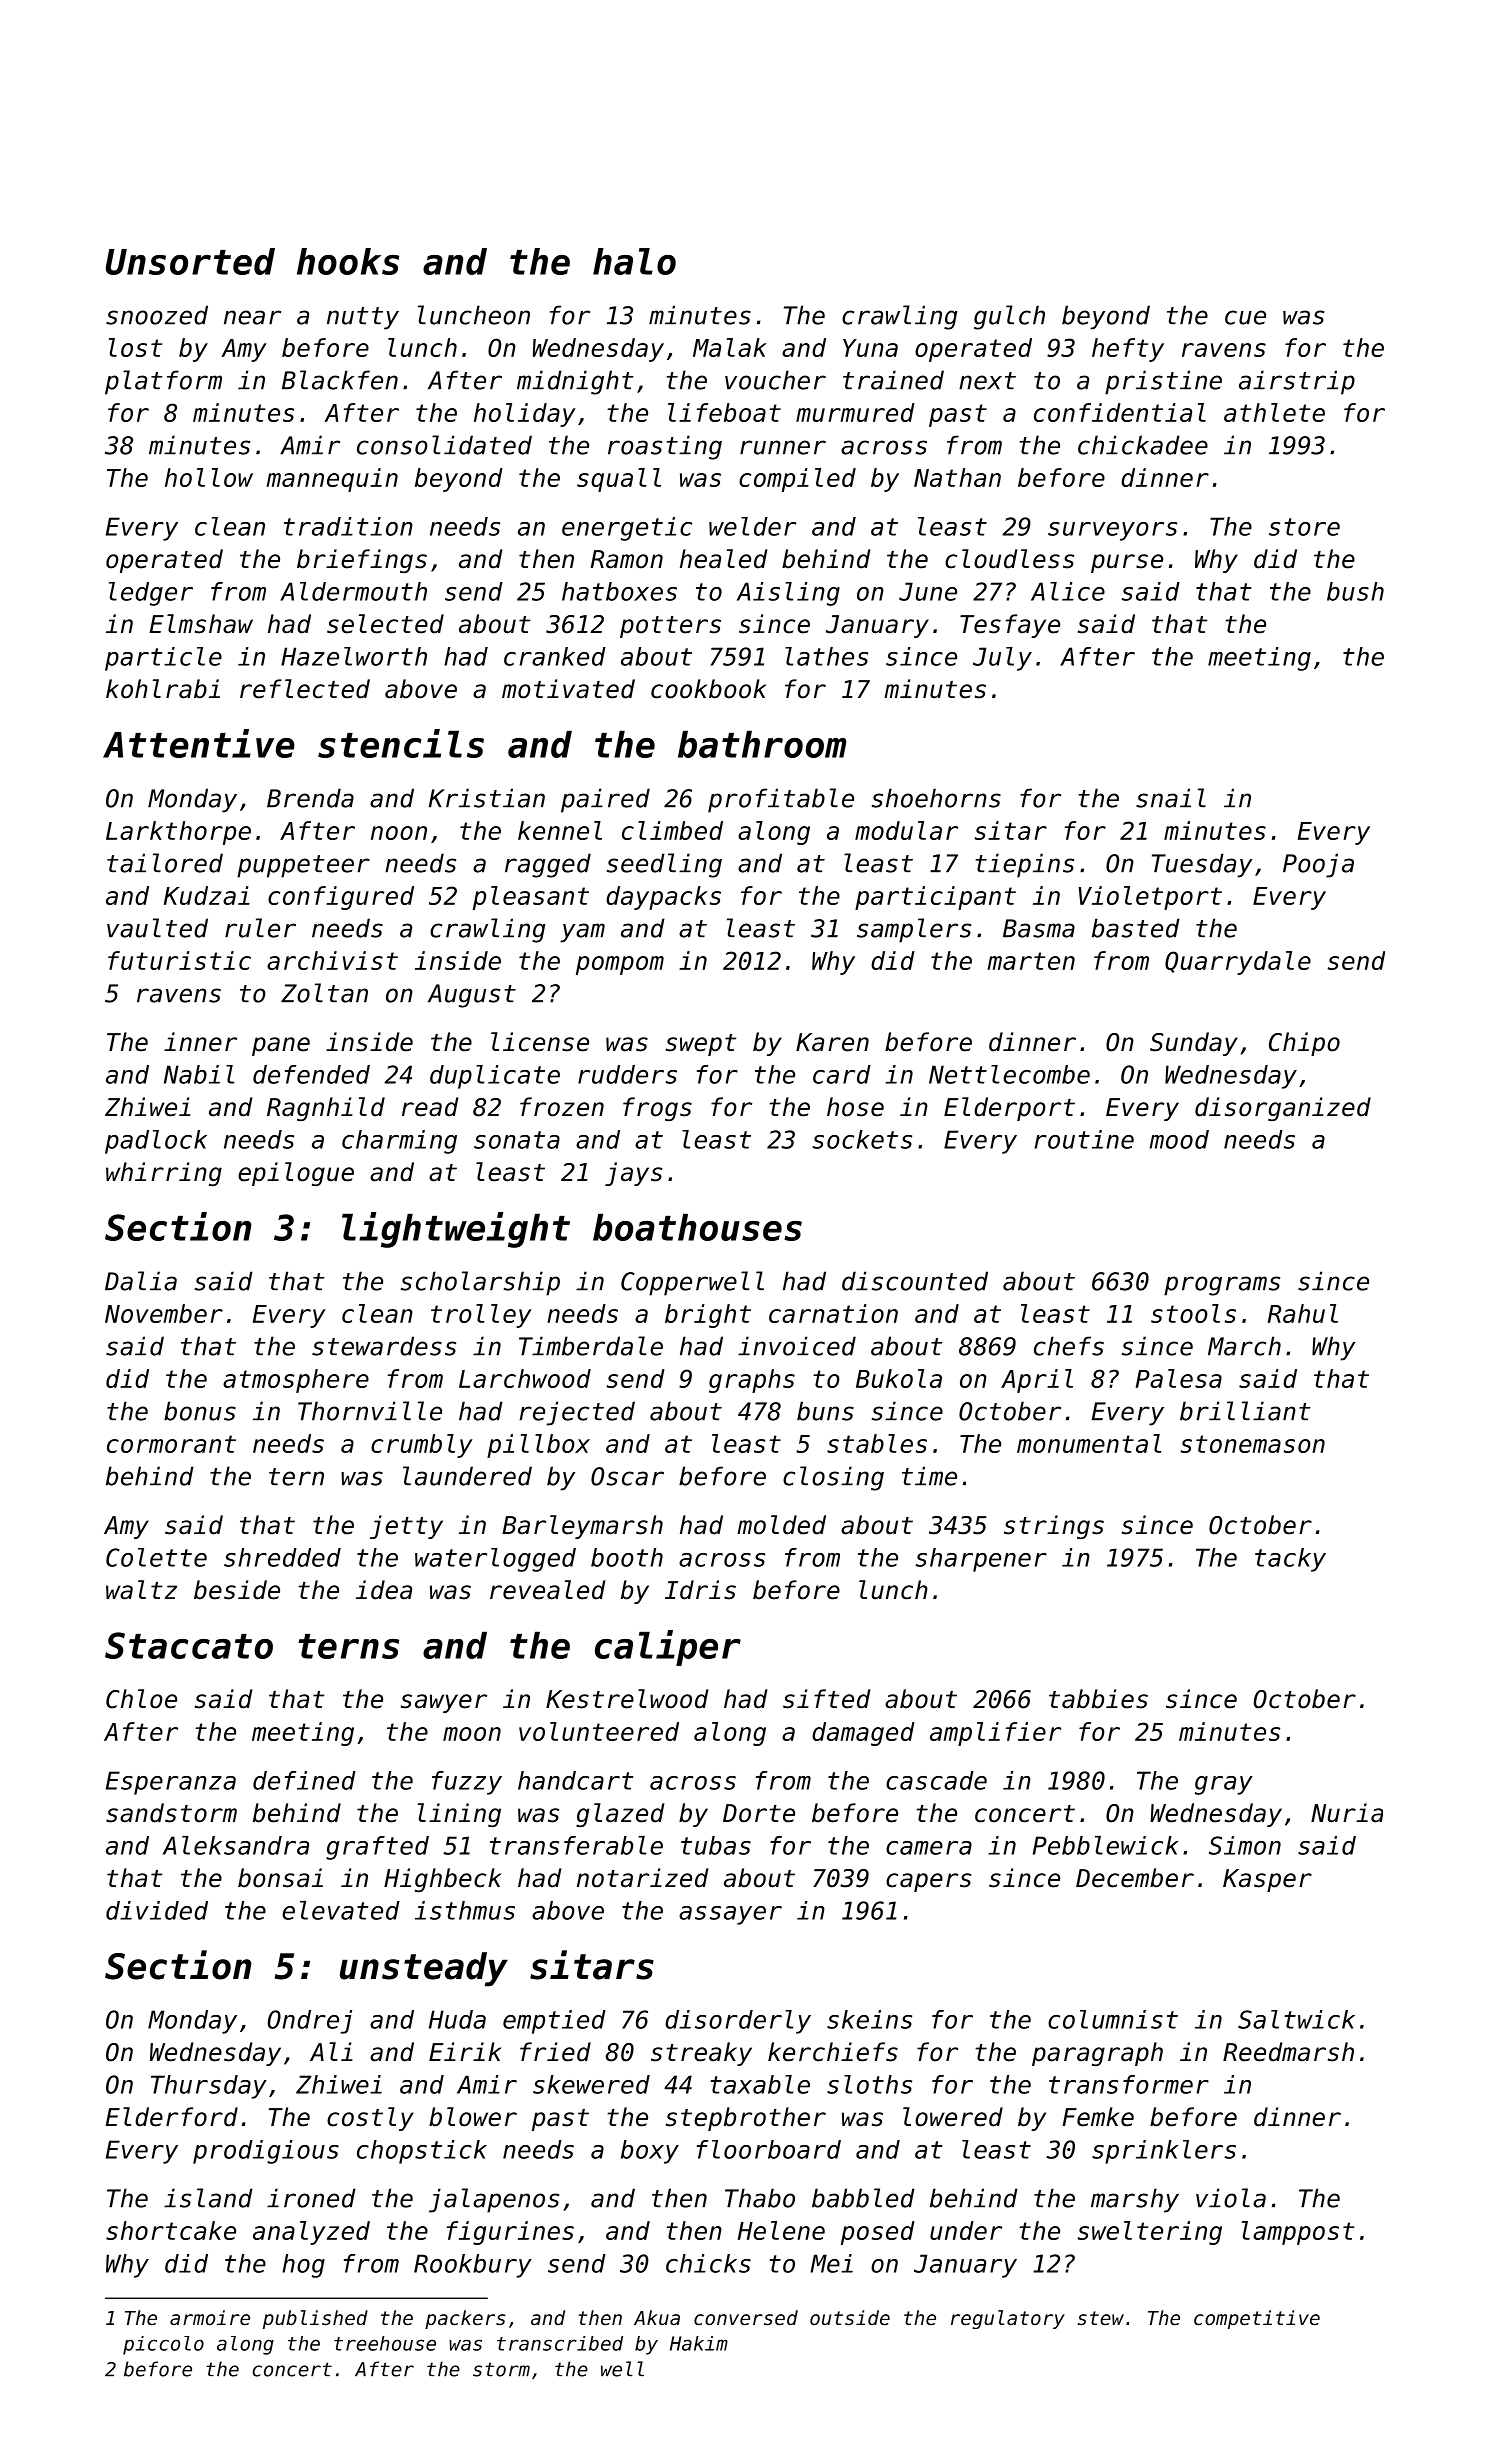 The image size is (1496, 2464). I want to click on tailored, so click(165, 863).
